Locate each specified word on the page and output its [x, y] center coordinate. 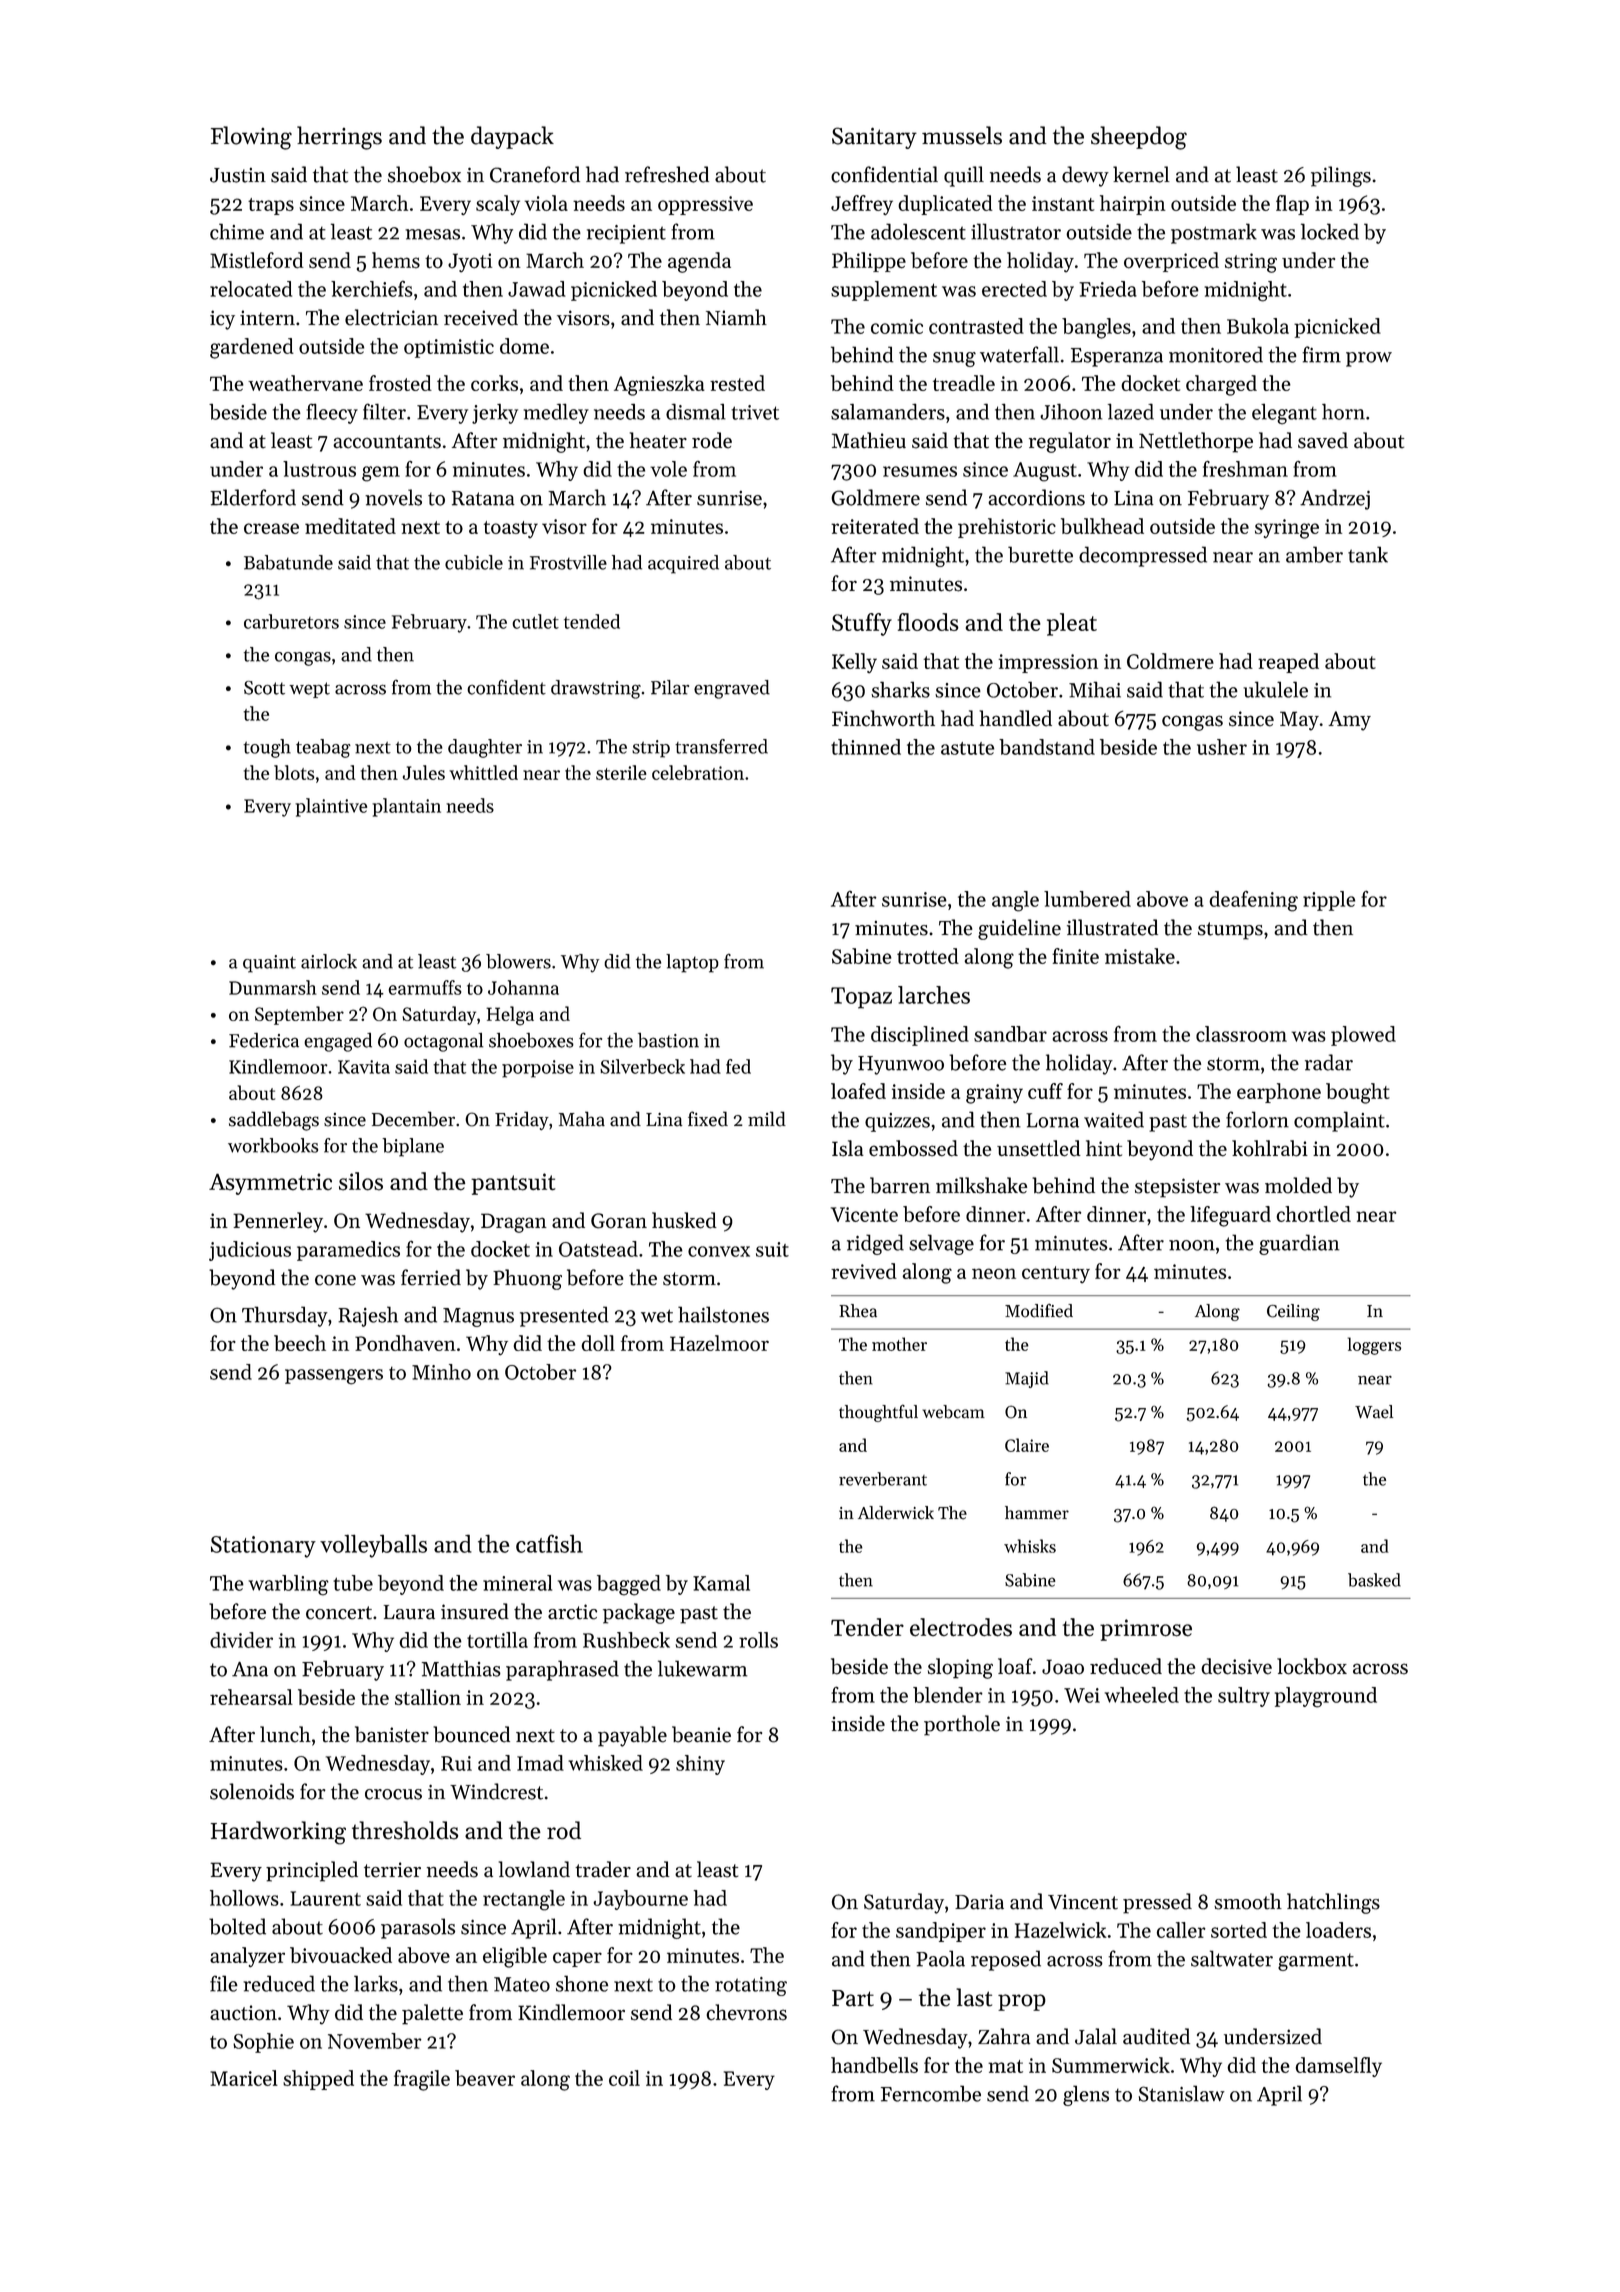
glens [1086, 2095]
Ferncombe [931, 2093]
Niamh [736, 317]
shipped [318, 2080]
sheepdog [1139, 138]
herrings [339, 138]
